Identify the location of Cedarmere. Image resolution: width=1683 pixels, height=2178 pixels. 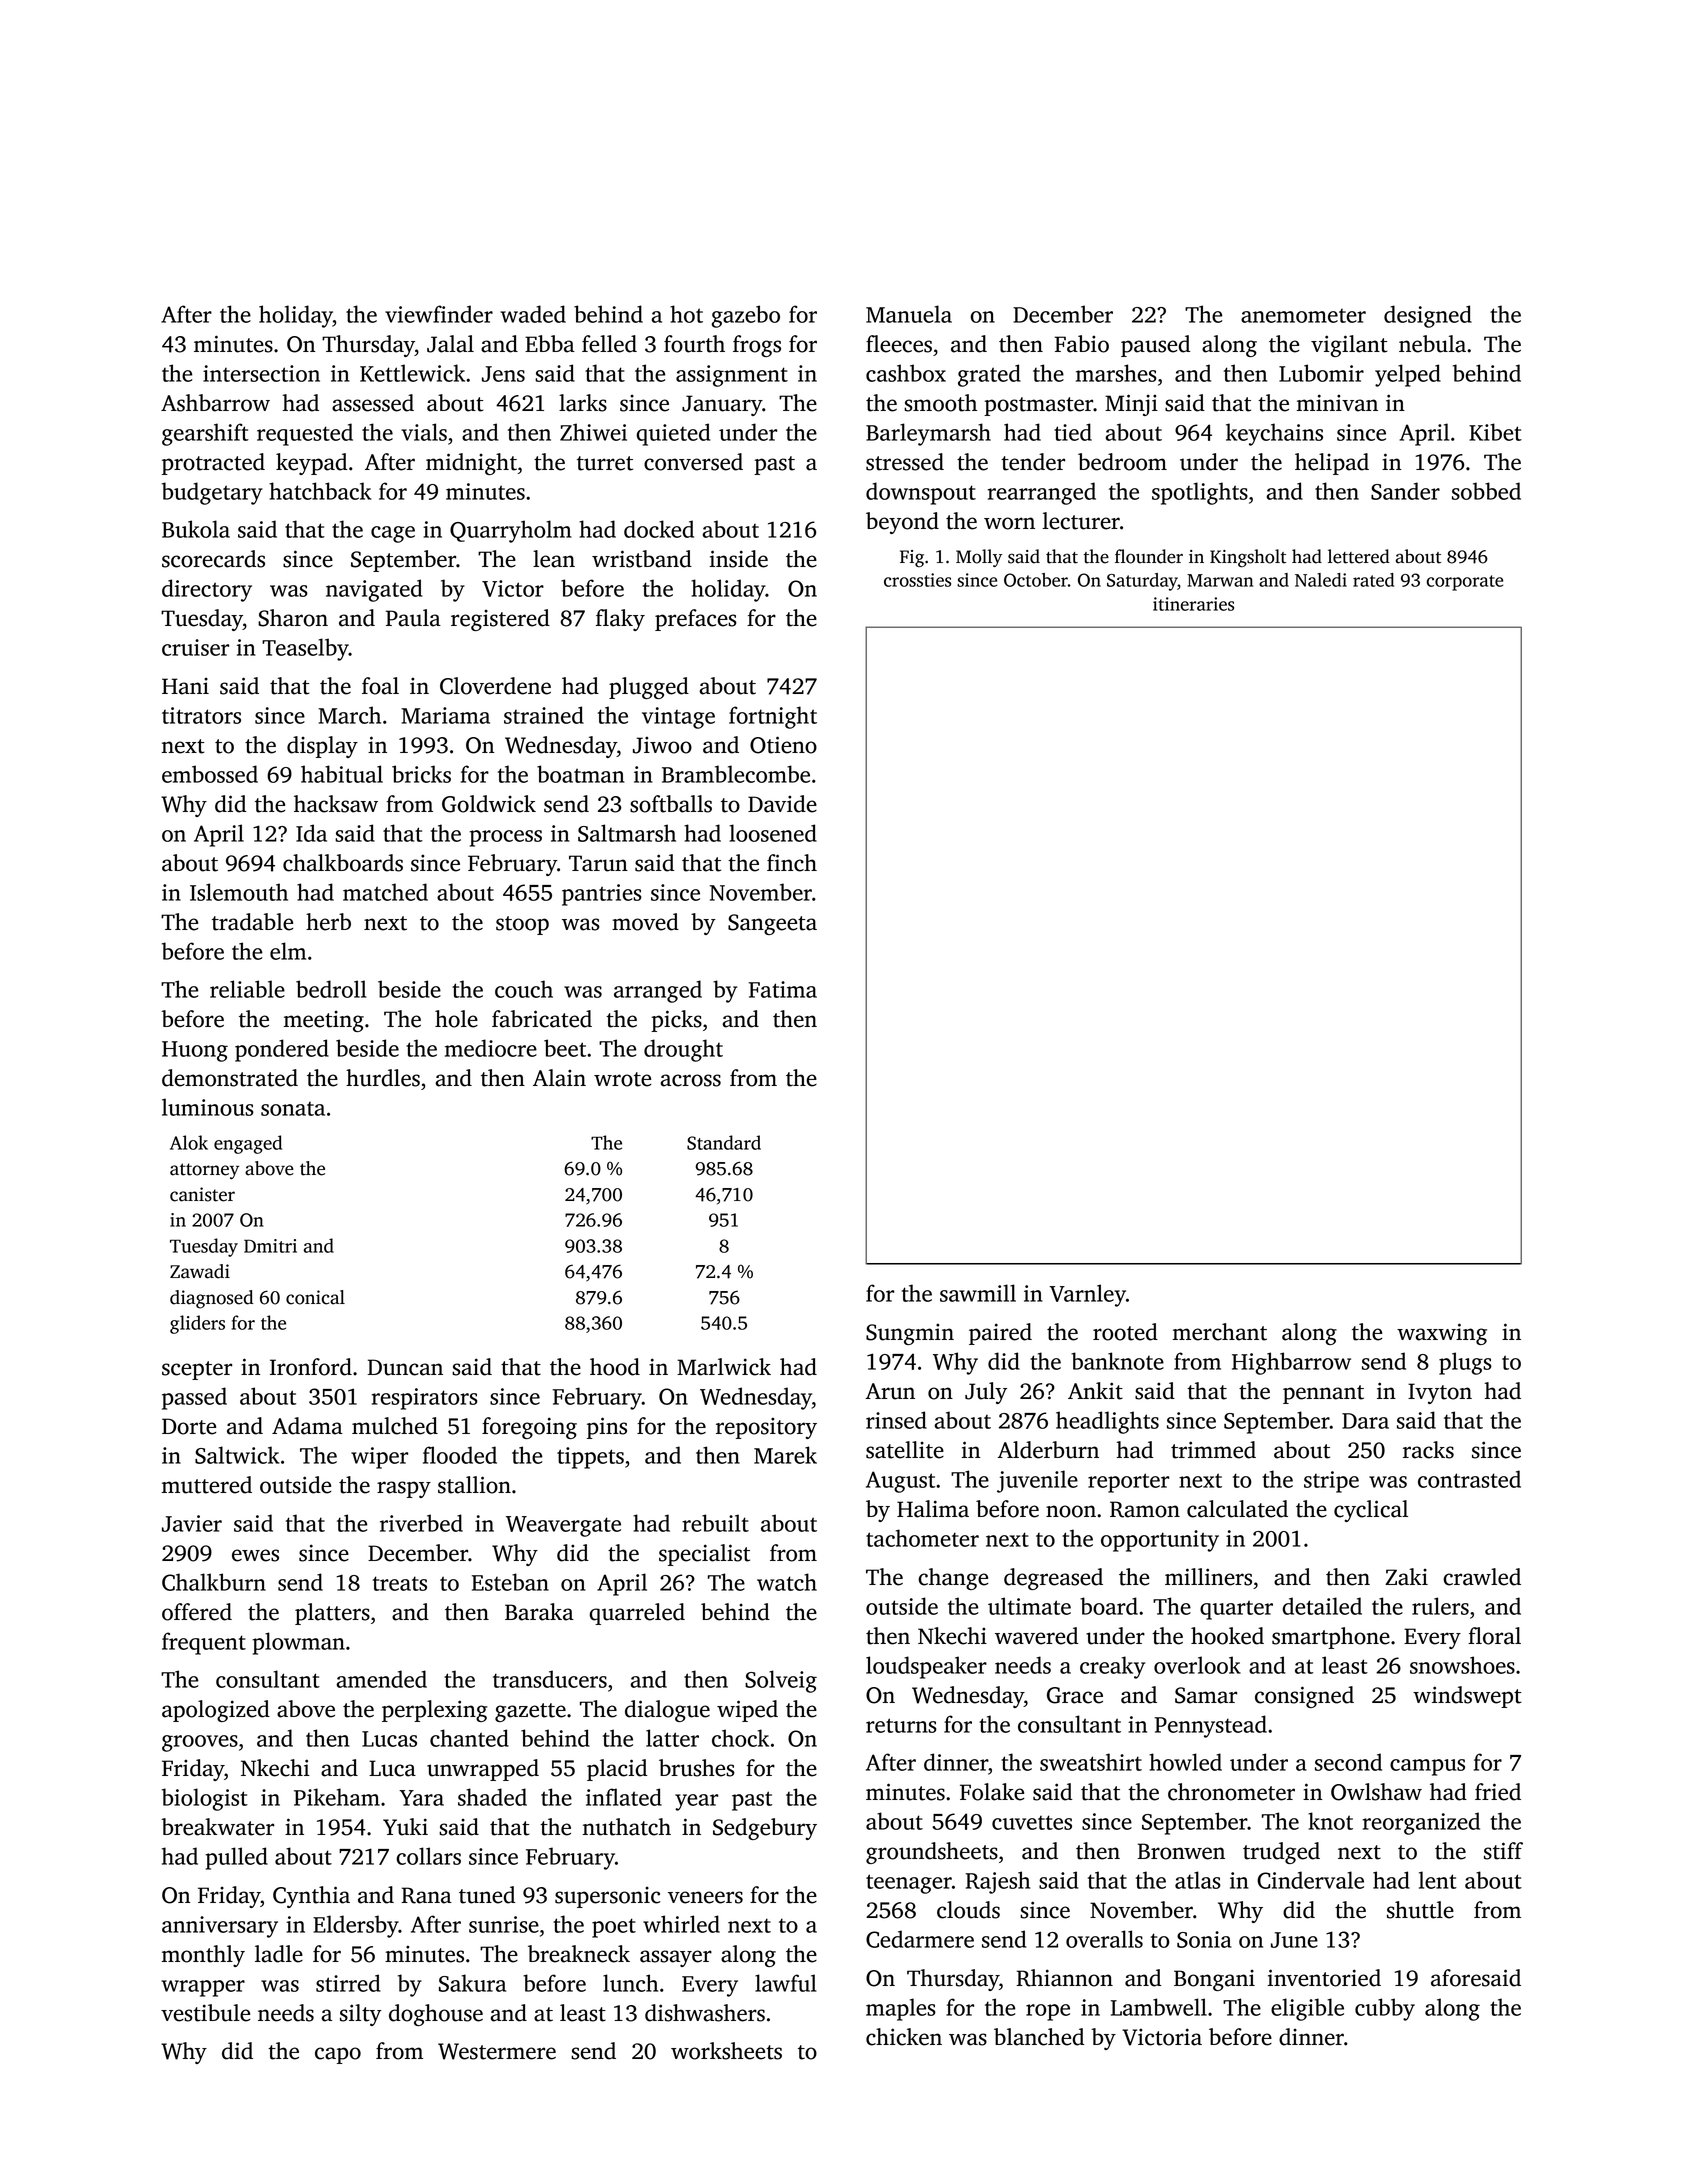
(920, 1939).
